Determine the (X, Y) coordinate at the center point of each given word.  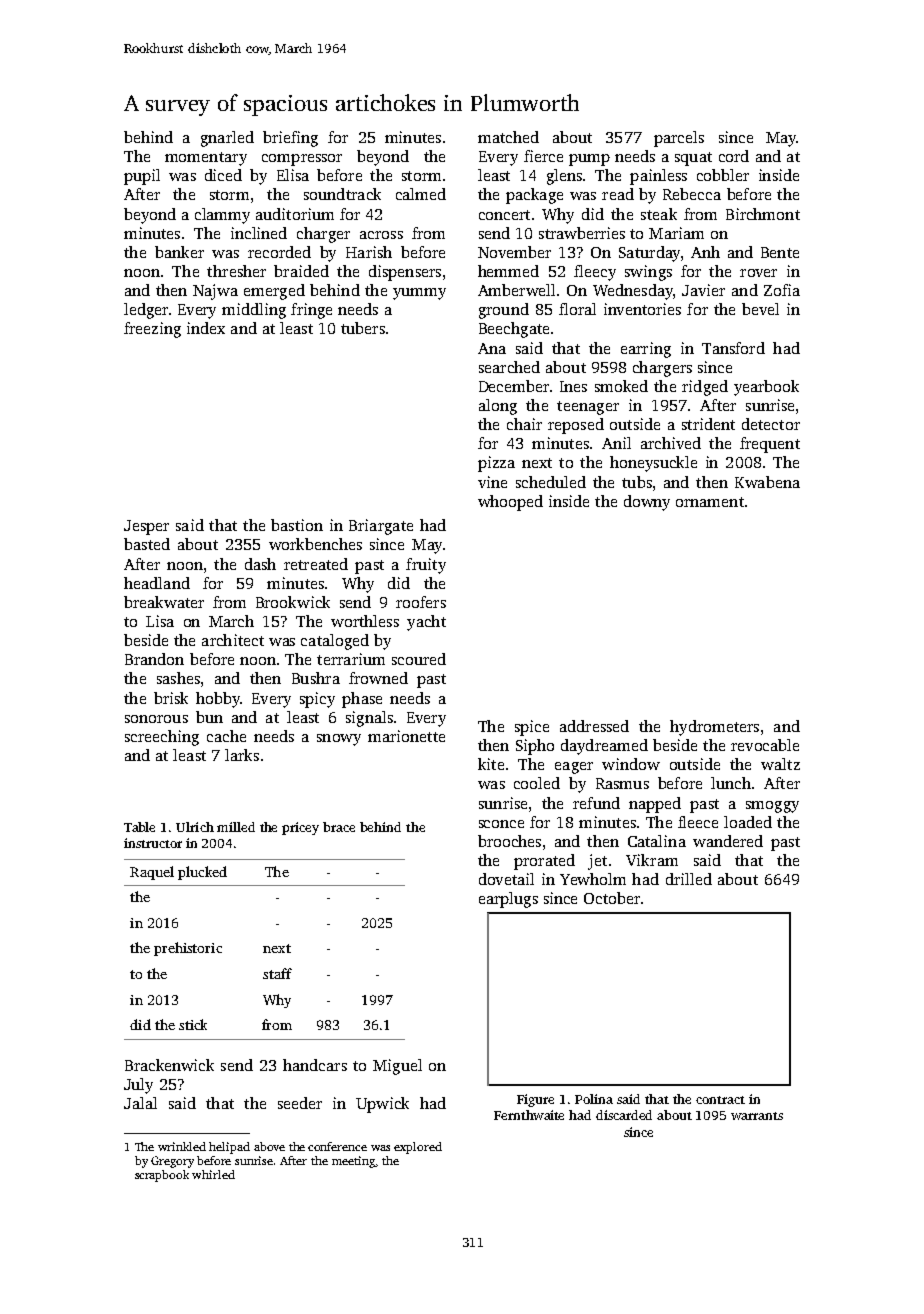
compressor (302, 160)
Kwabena (767, 482)
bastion (297, 525)
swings (648, 273)
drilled (689, 879)
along (498, 407)
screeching (162, 738)
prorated (544, 862)
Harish (369, 252)
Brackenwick (169, 1065)
